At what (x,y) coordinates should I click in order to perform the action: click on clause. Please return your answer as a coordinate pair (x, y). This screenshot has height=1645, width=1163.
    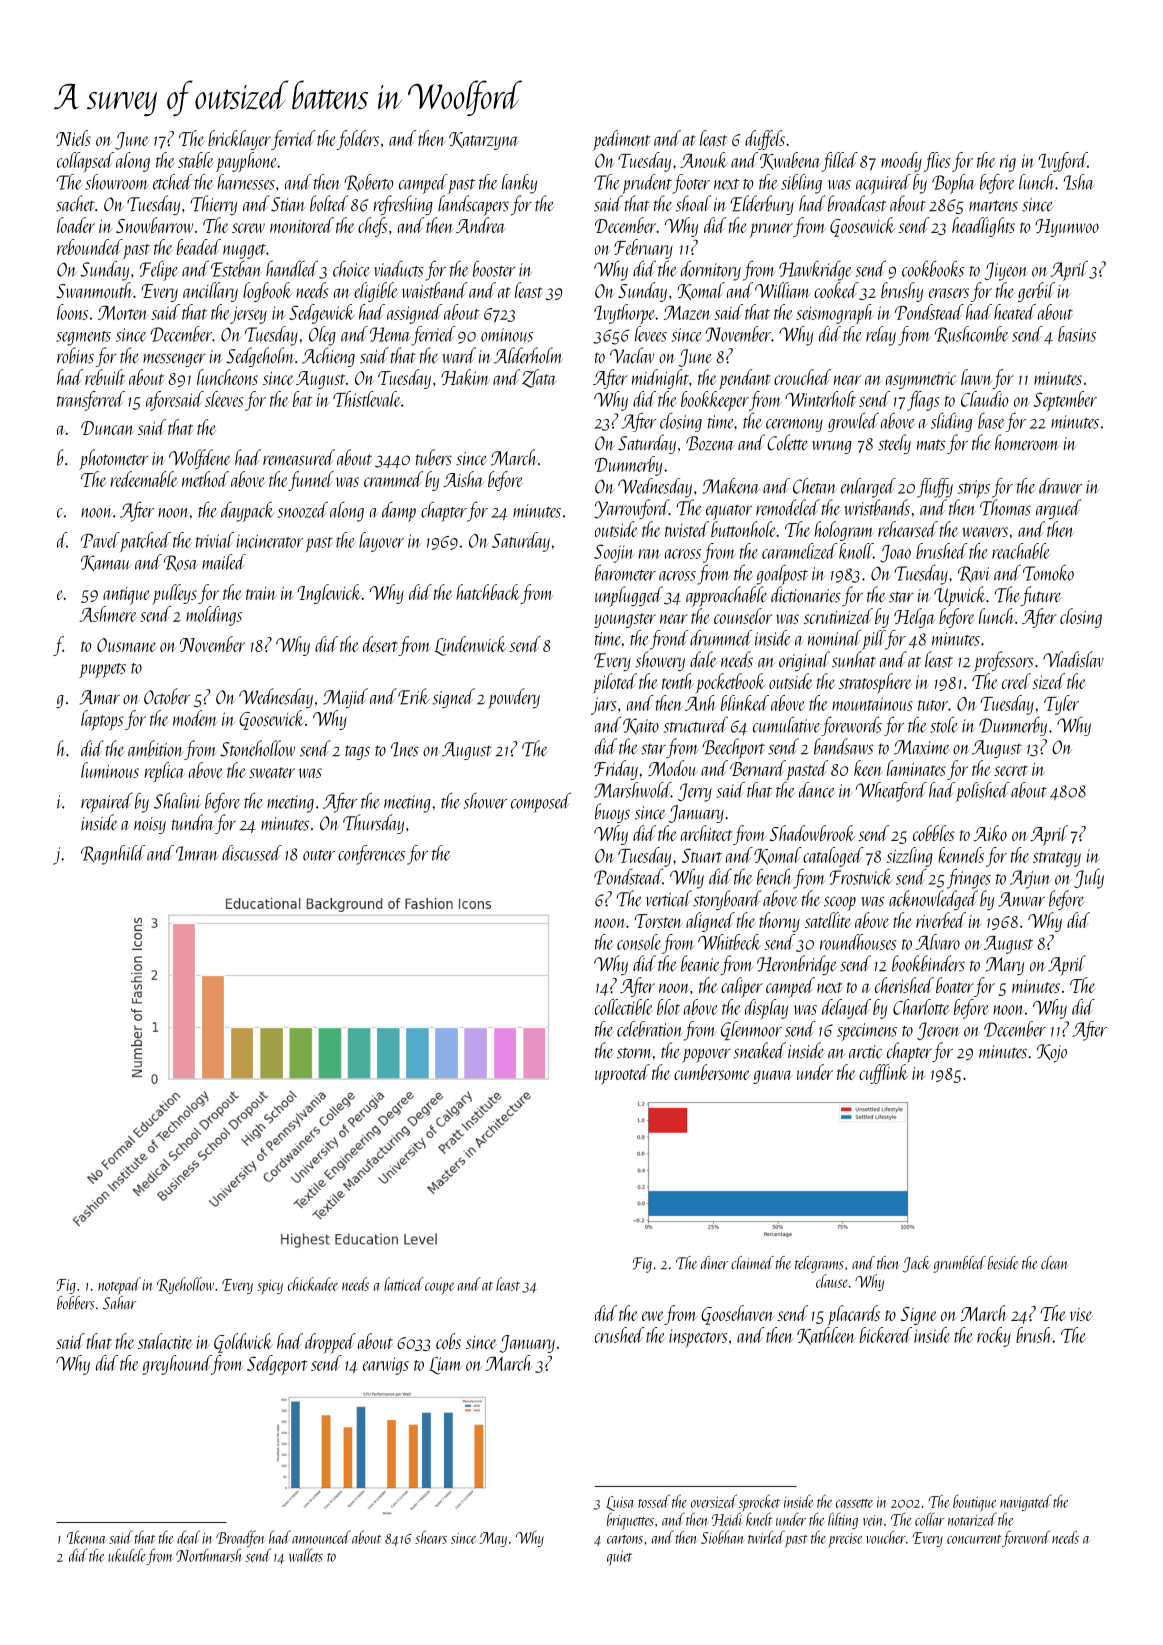
    Looking at the image, I should click on (832, 1281).
